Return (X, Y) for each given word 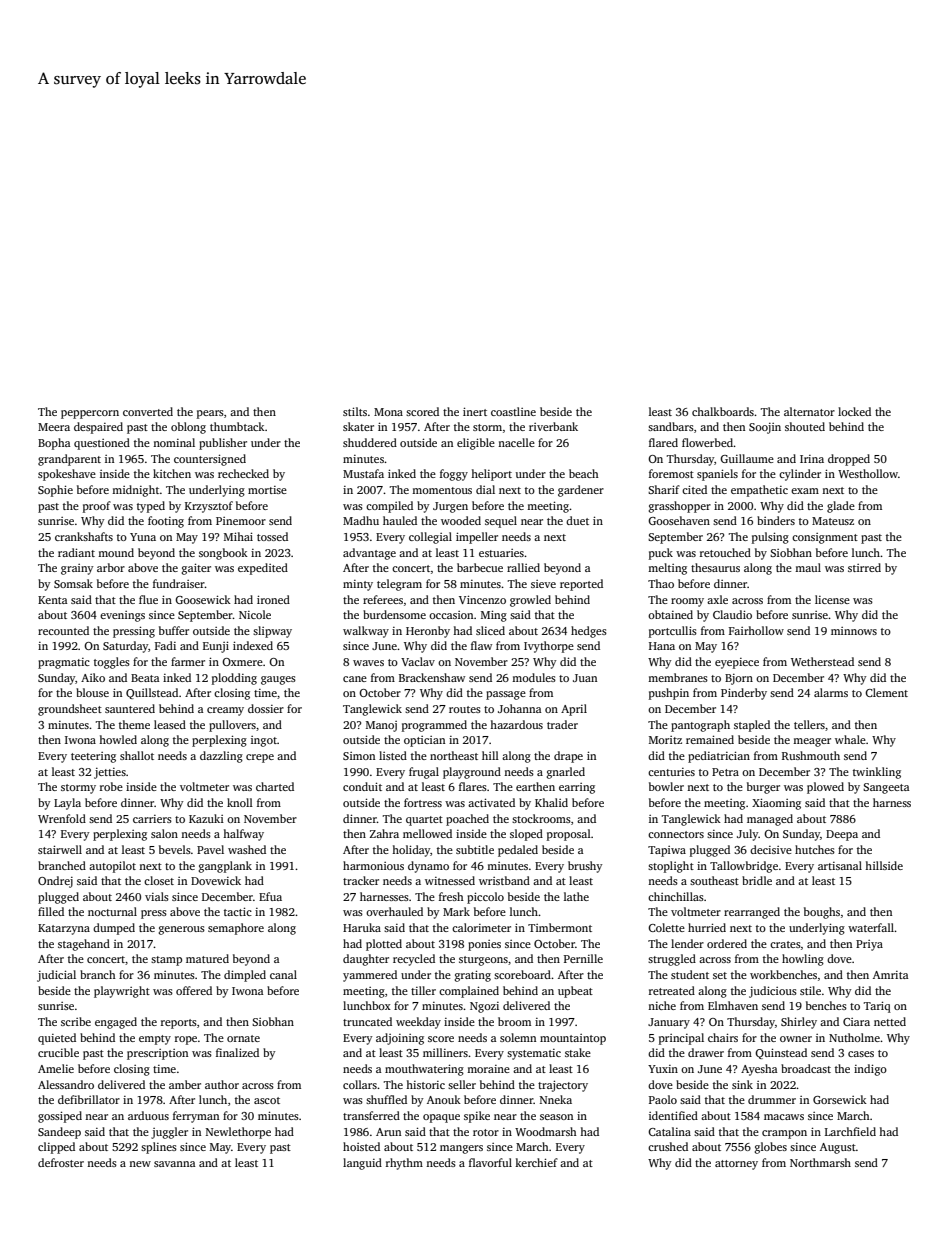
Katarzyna (64, 929)
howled (118, 739)
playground (472, 773)
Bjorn (739, 679)
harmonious (373, 865)
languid (362, 1164)
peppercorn (90, 414)
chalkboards (723, 411)
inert (475, 411)
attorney (736, 1165)
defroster (61, 1162)
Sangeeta (886, 788)
